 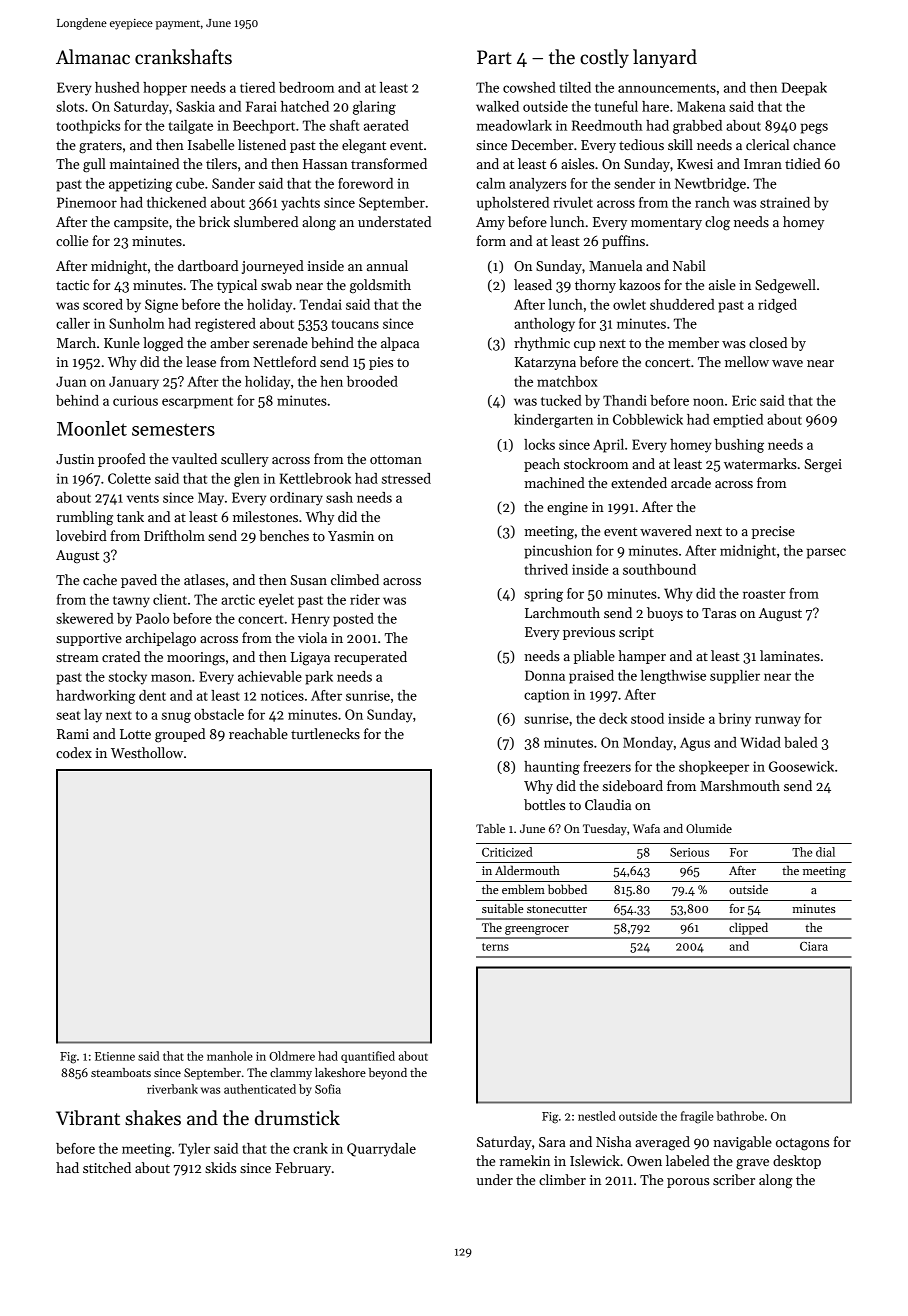 What do you see at coordinates (544, 325) in the page?
I see `anthology` at bounding box center [544, 325].
